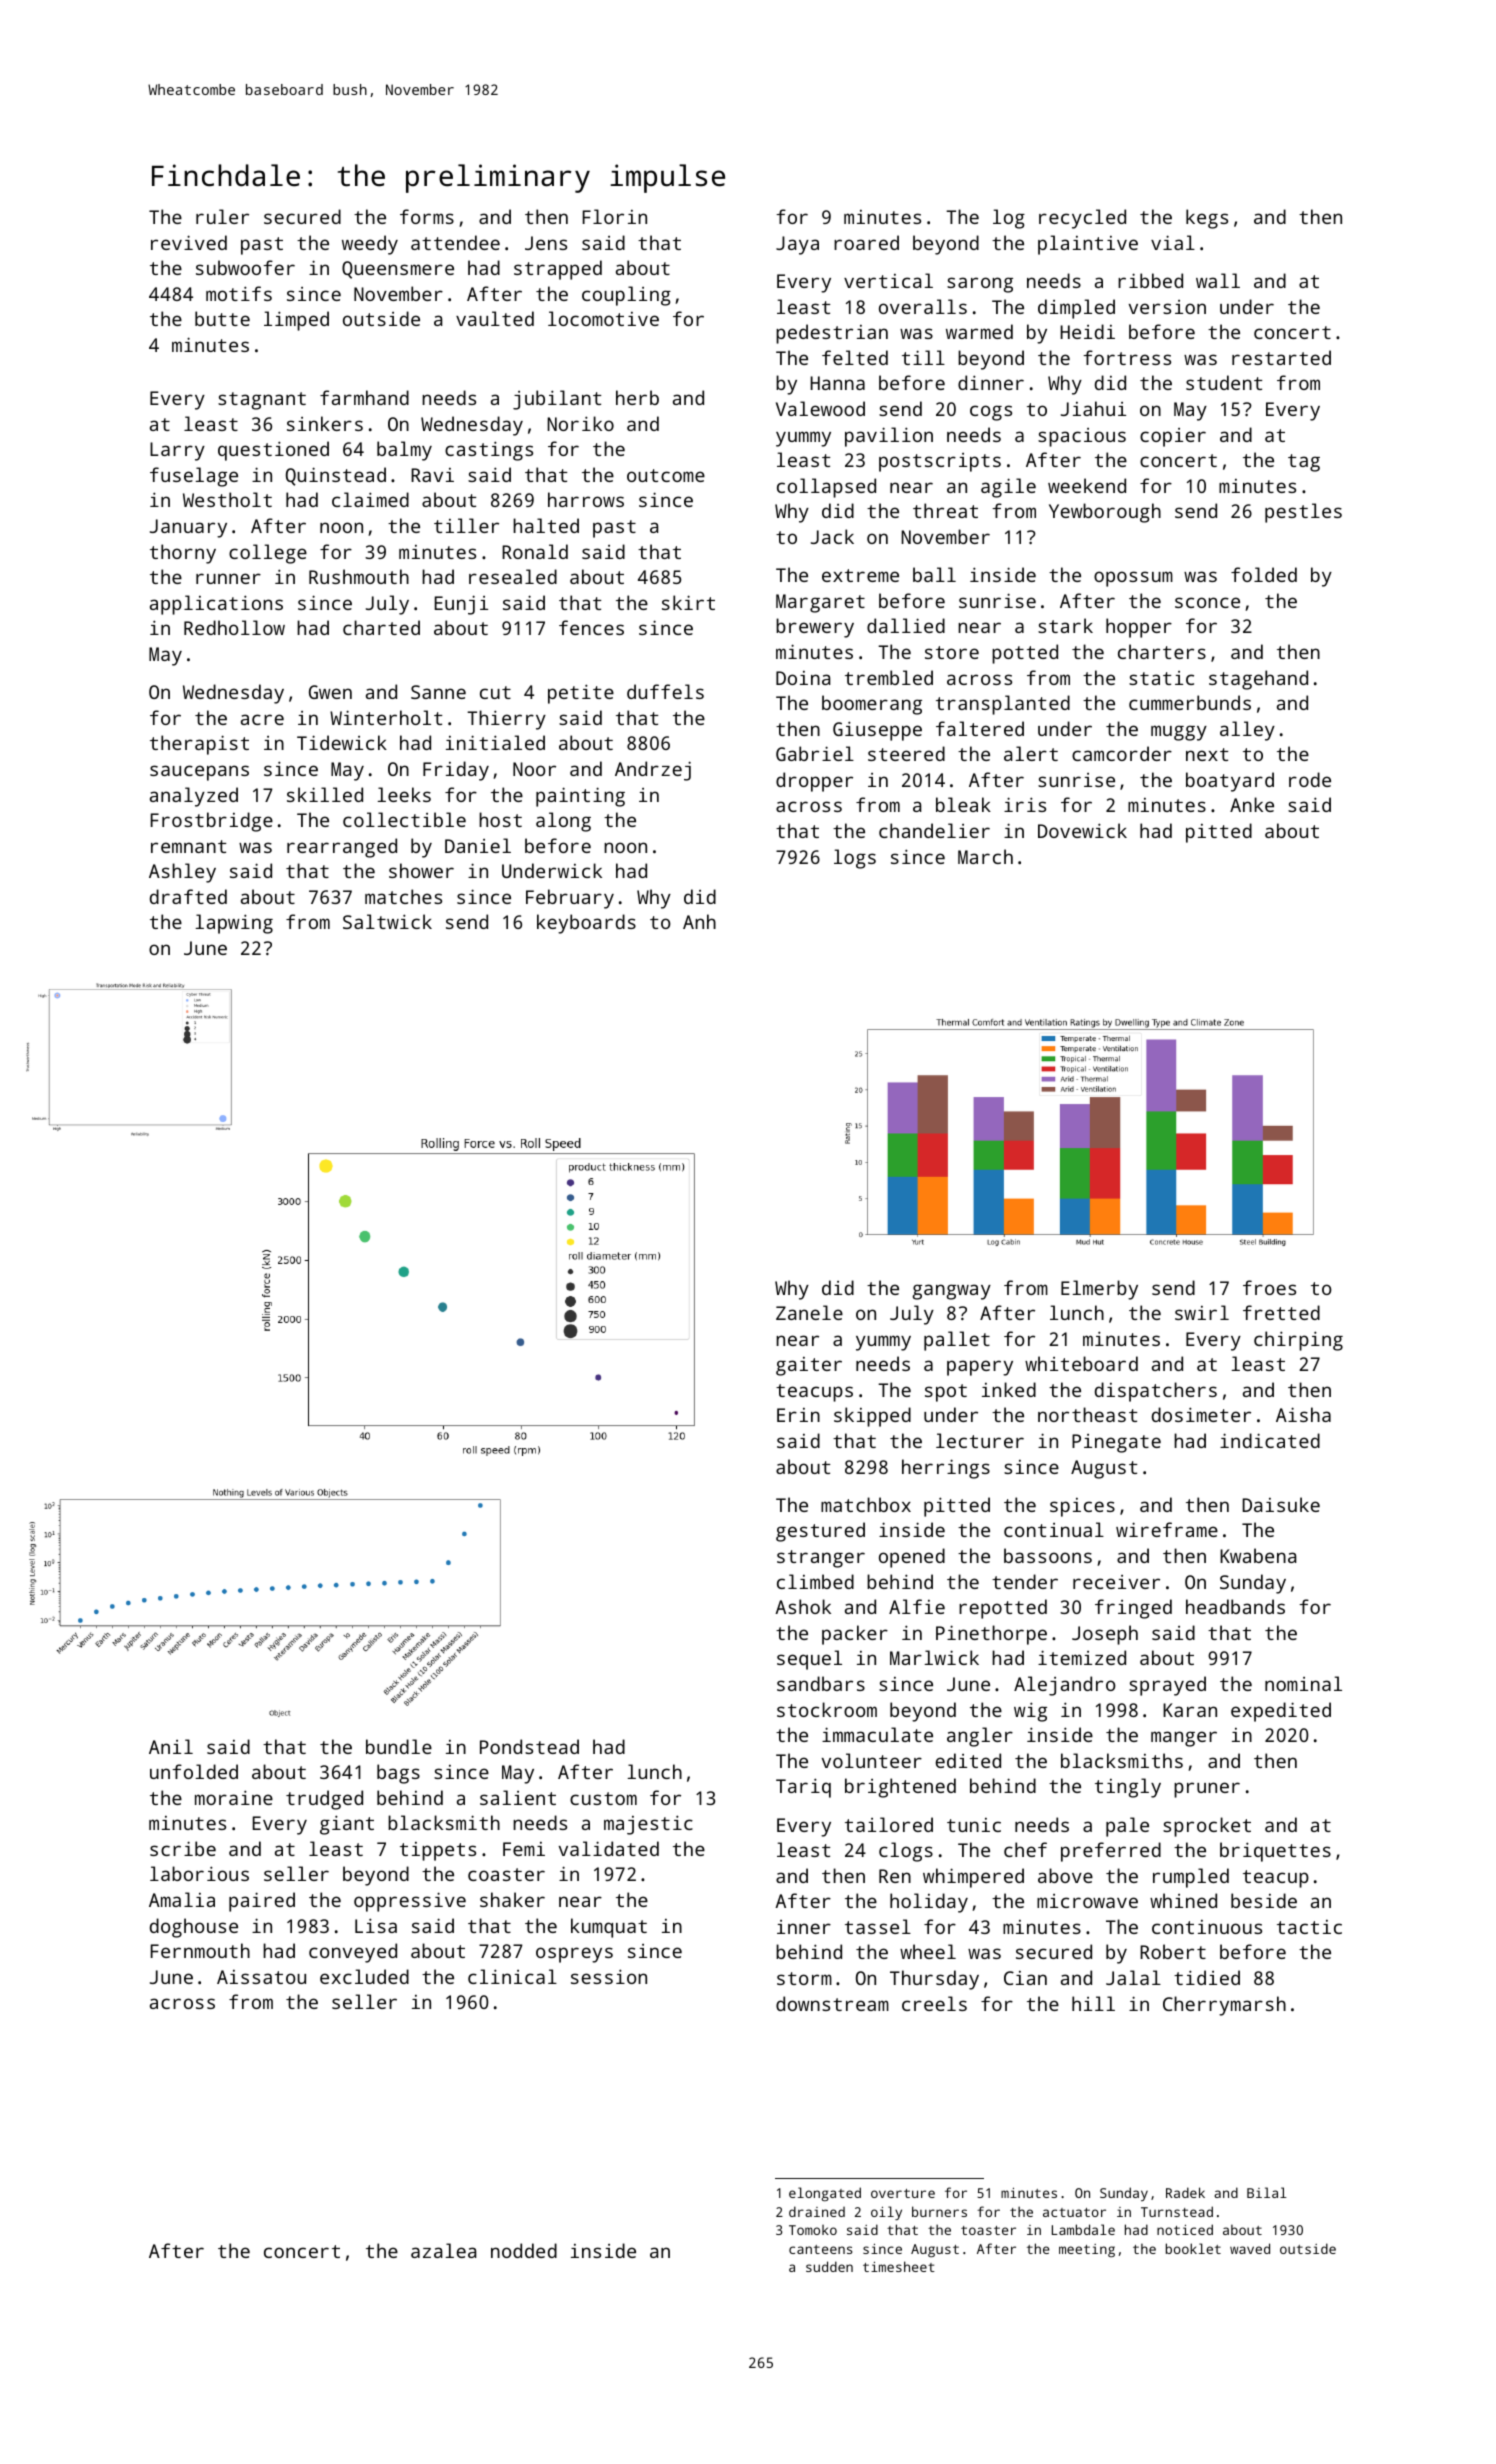  I want to click on opened, so click(912, 1558).
